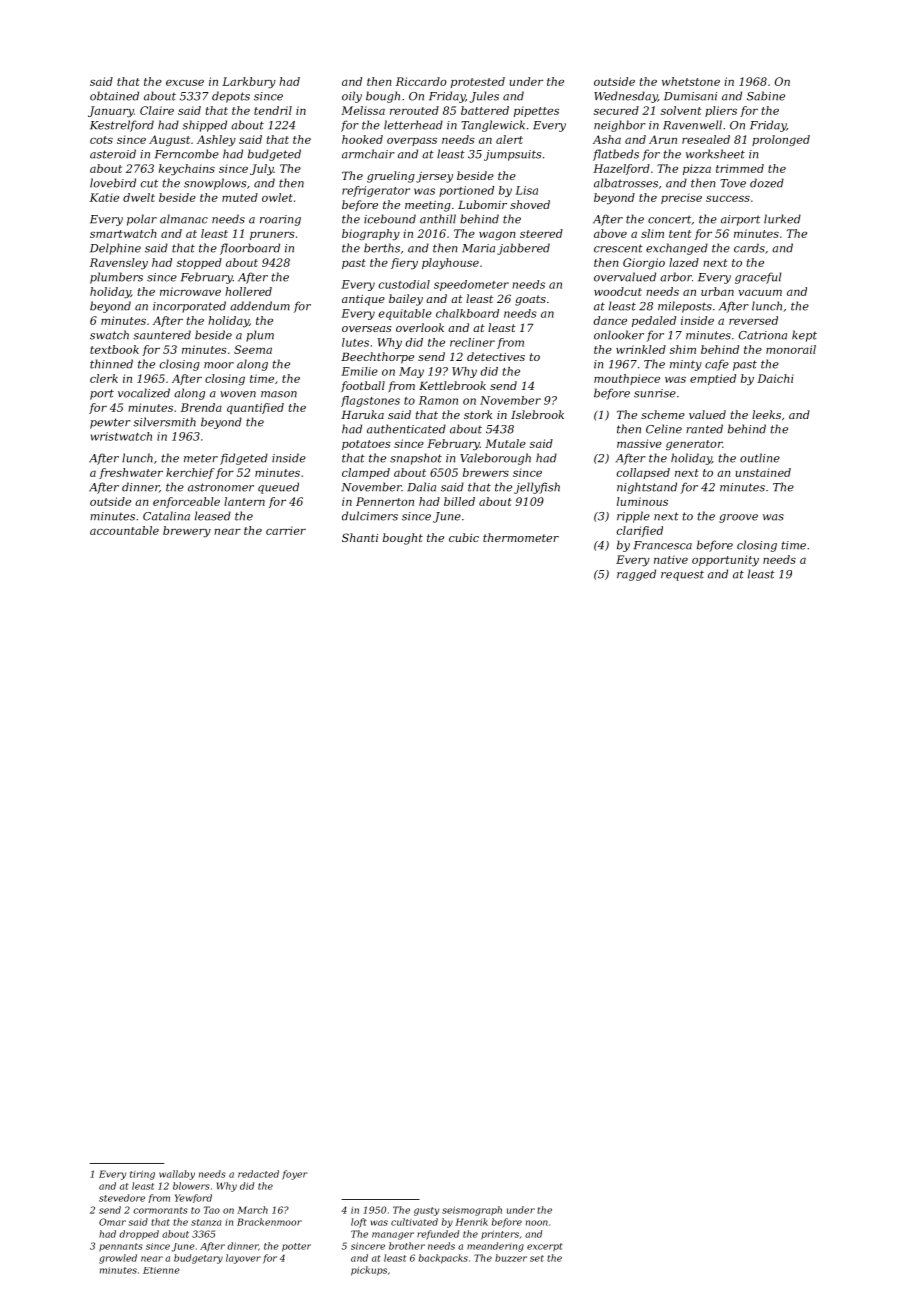  What do you see at coordinates (187, 531) in the screenshot?
I see `brewery` at bounding box center [187, 531].
